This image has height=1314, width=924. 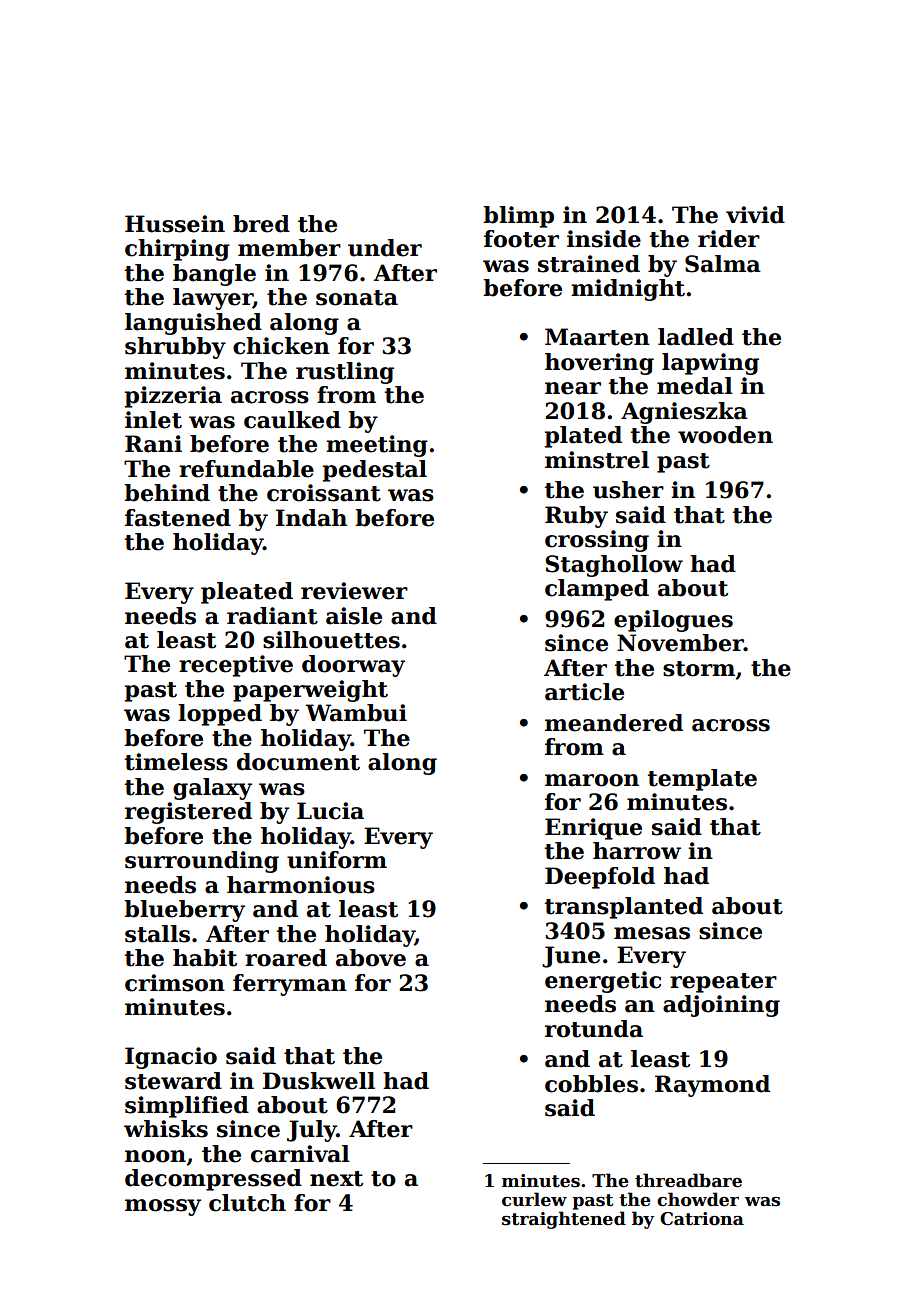 What do you see at coordinates (193, 324) in the image?
I see `languished` at bounding box center [193, 324].
